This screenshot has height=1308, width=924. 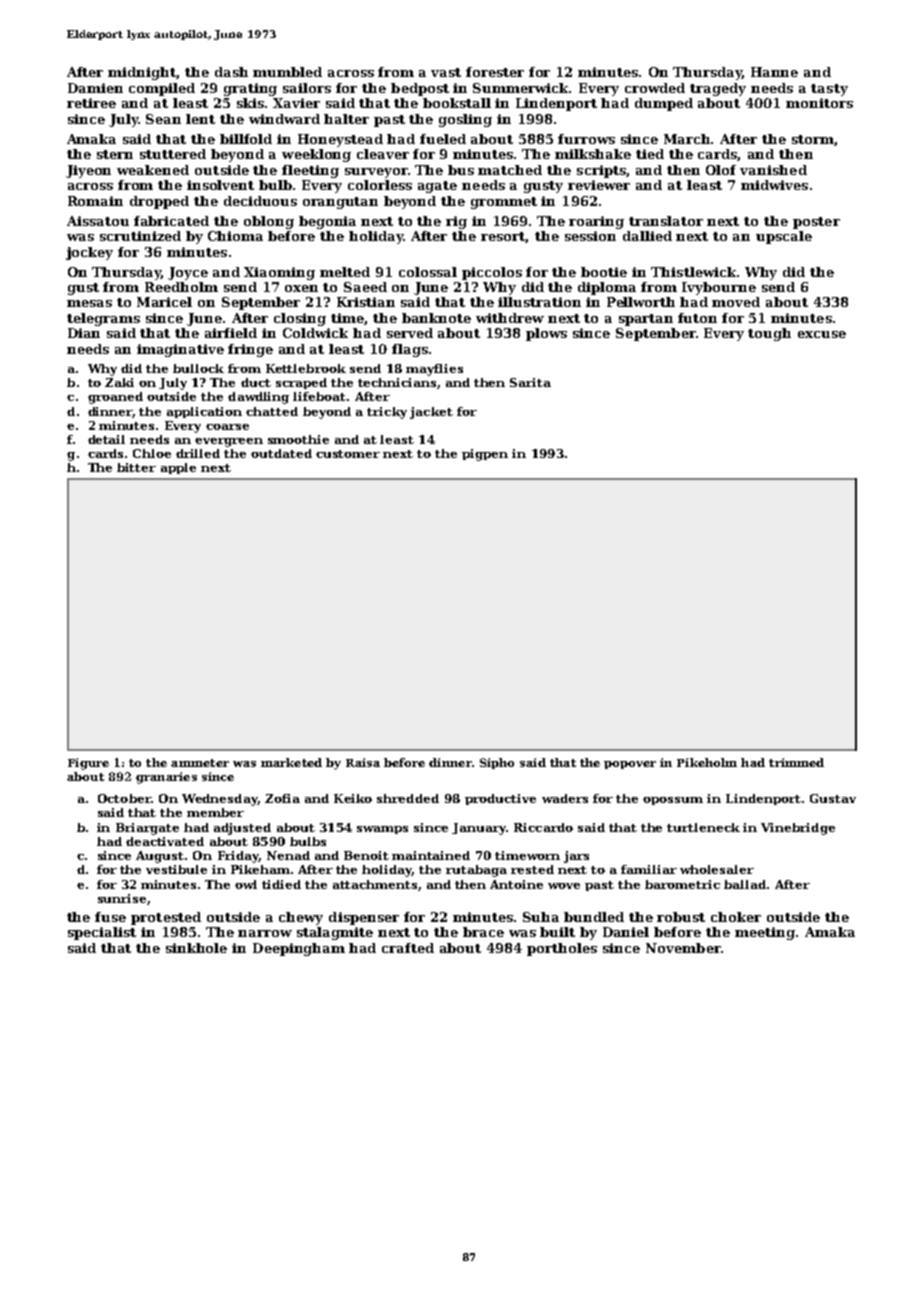 I want to click on January, so click(x=479, y=829).
